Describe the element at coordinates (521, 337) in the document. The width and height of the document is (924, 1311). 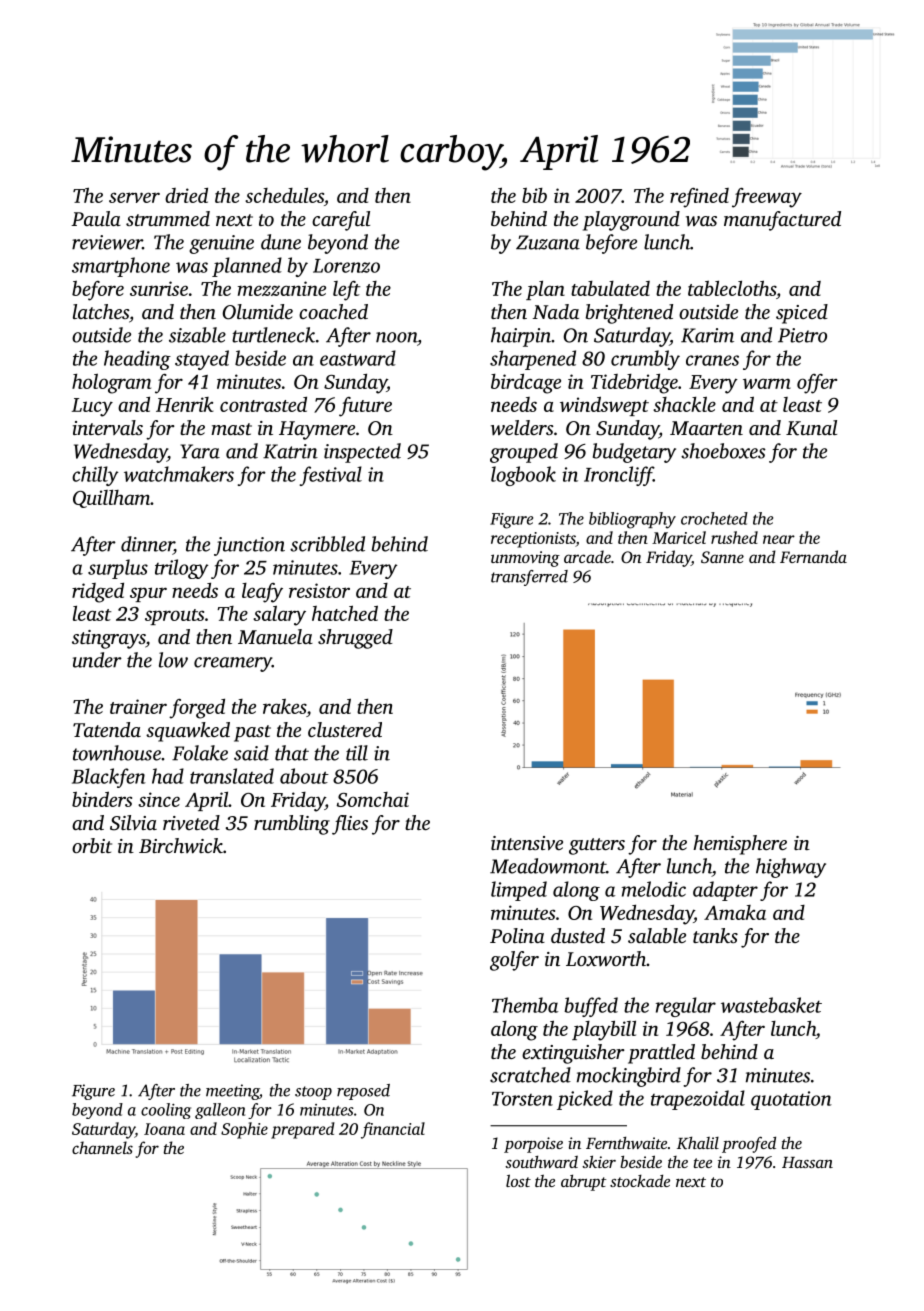
I see `hairpin` at that location.
